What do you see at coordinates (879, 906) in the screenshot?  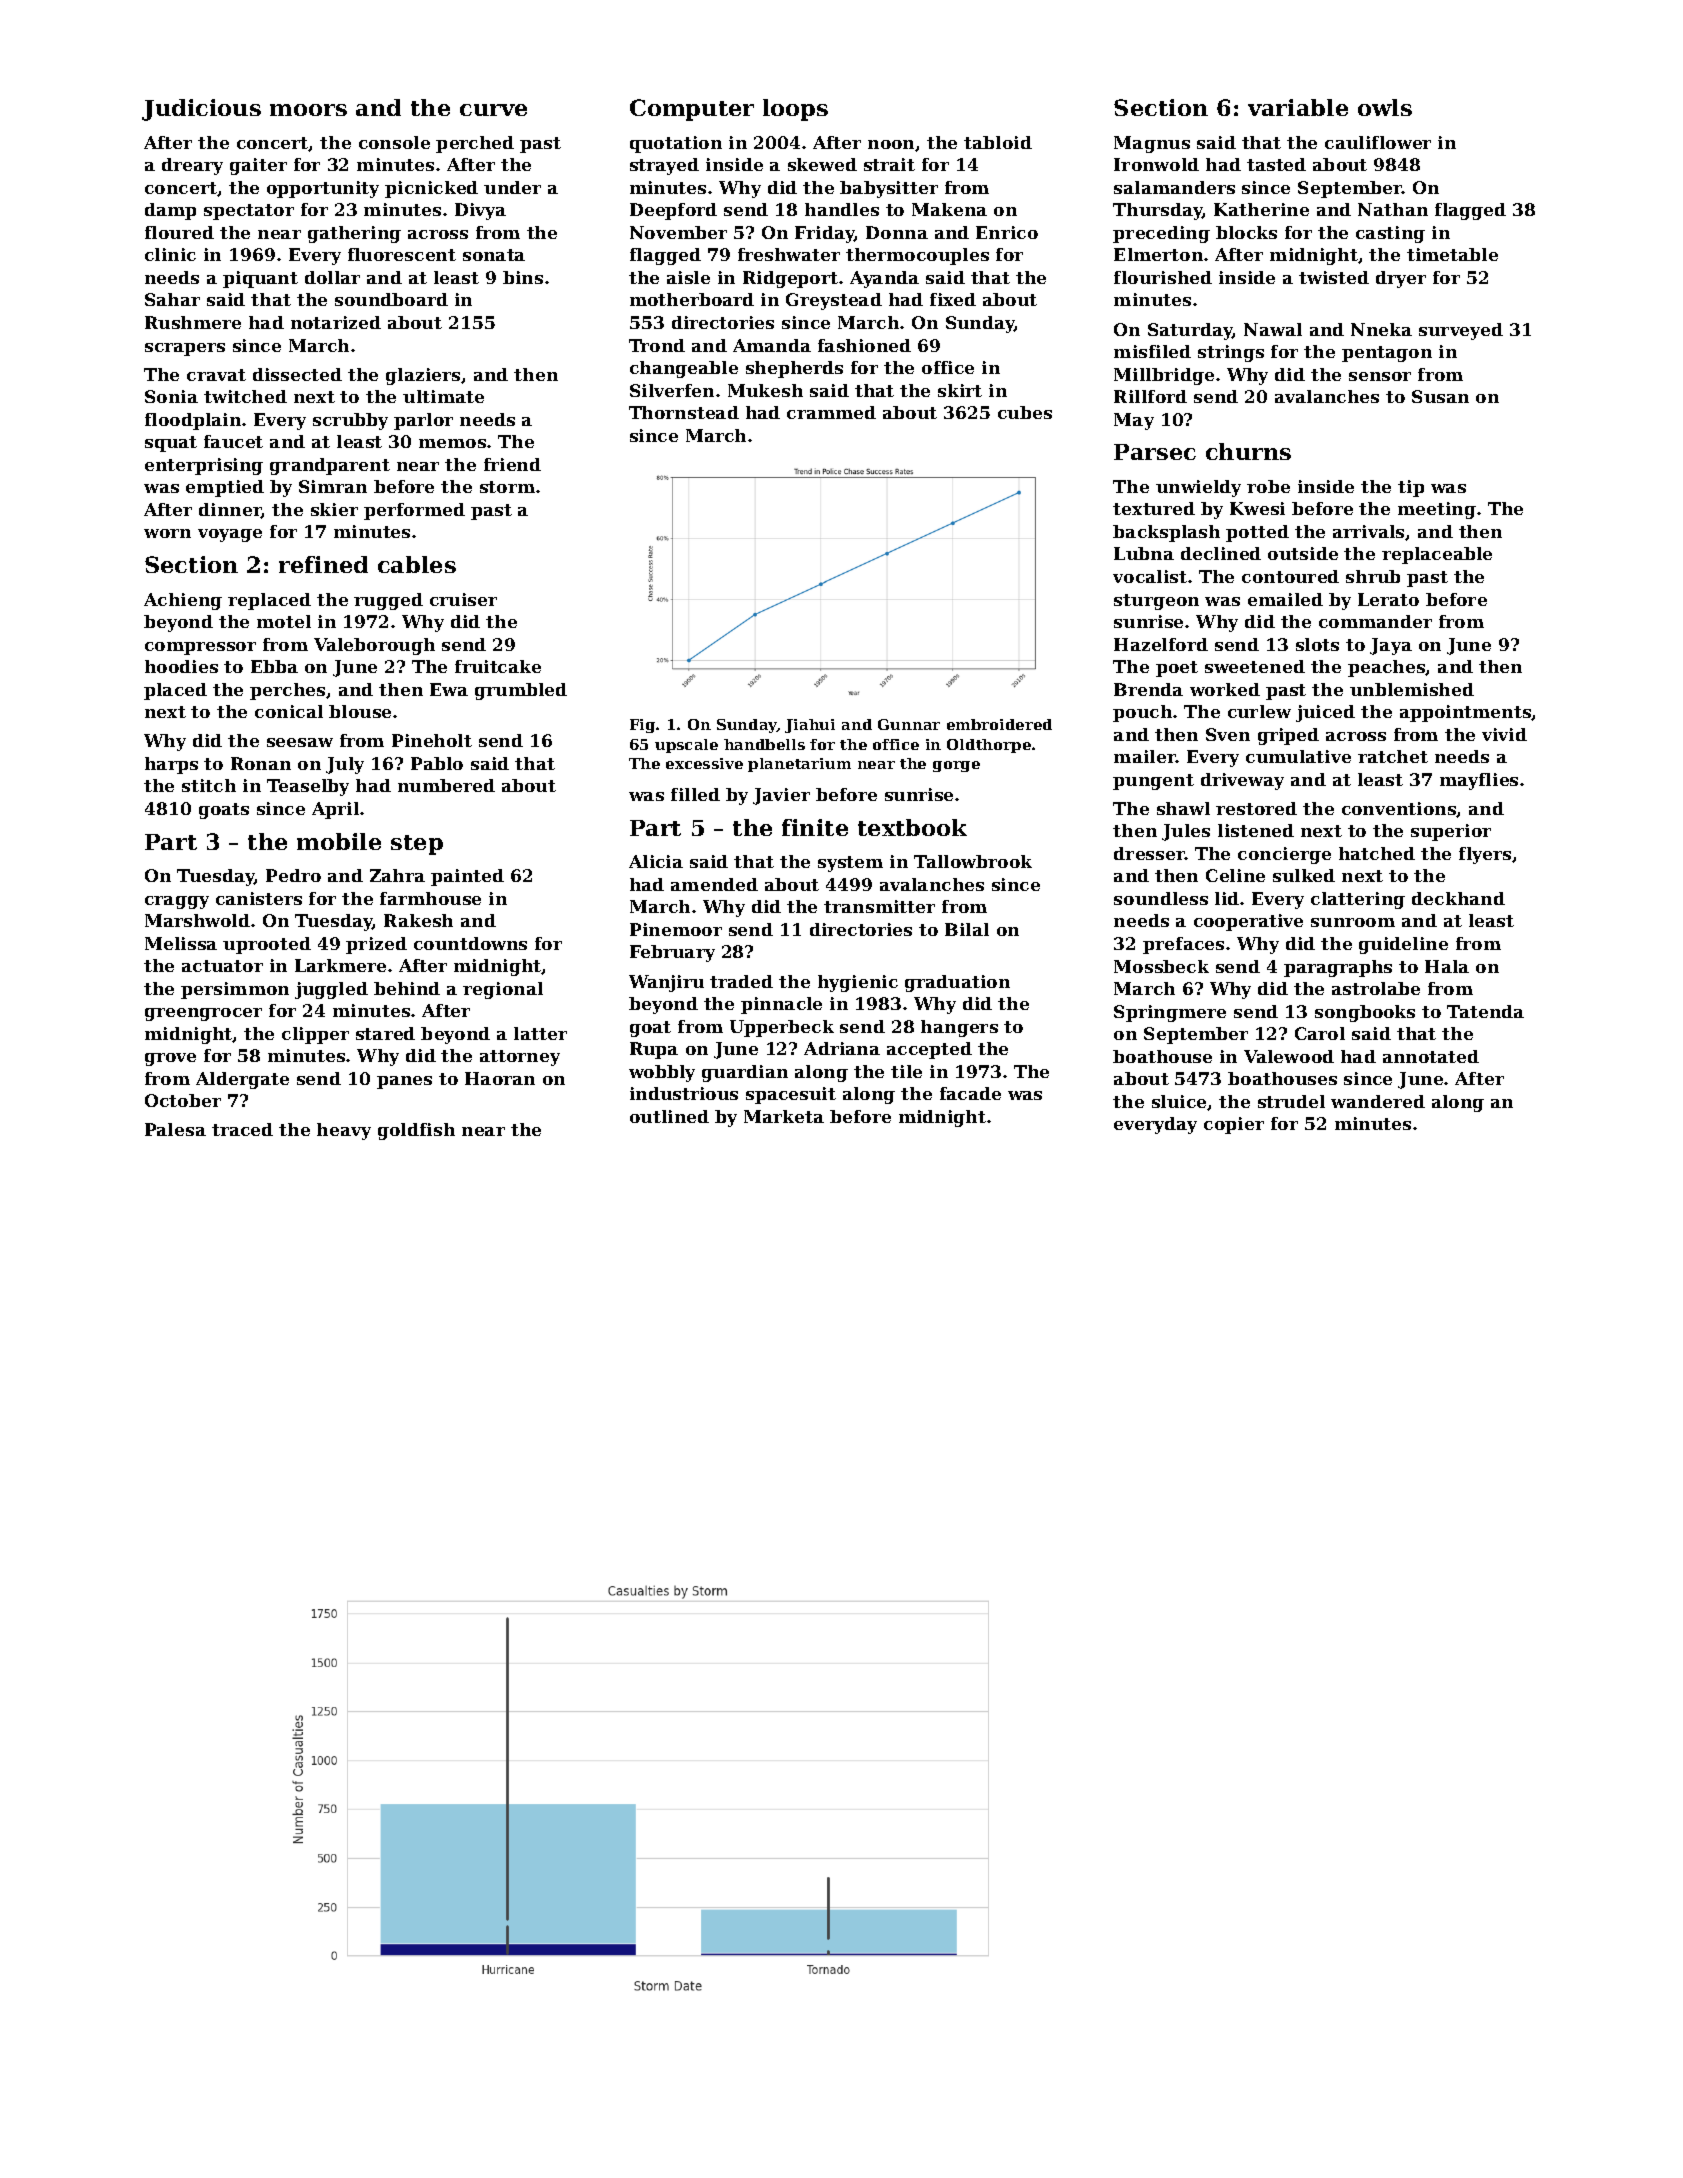 I see `transmitter` at bounding box center [879, 906].
